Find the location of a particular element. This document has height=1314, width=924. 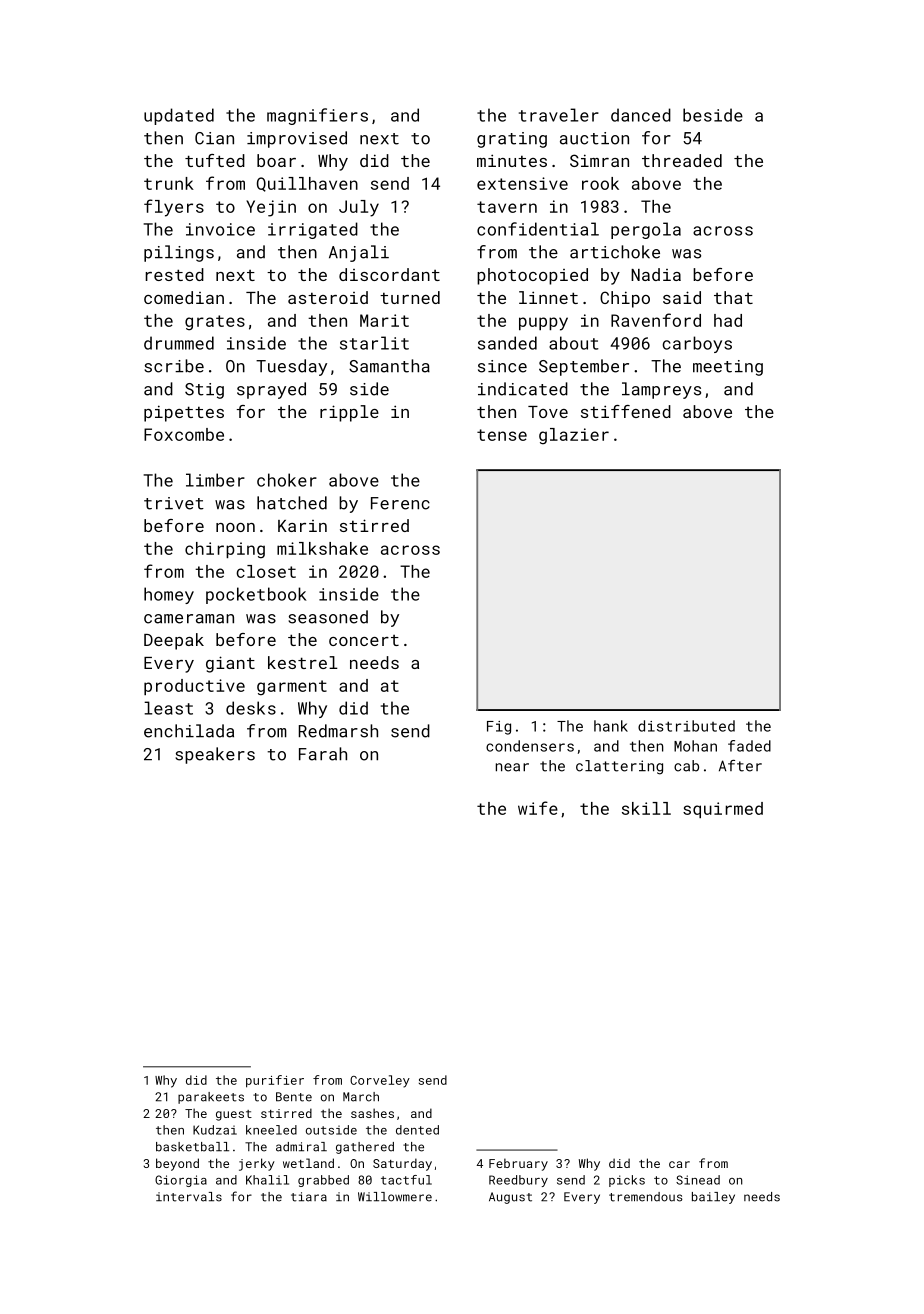

hank is located at coordinates (611, 726).
